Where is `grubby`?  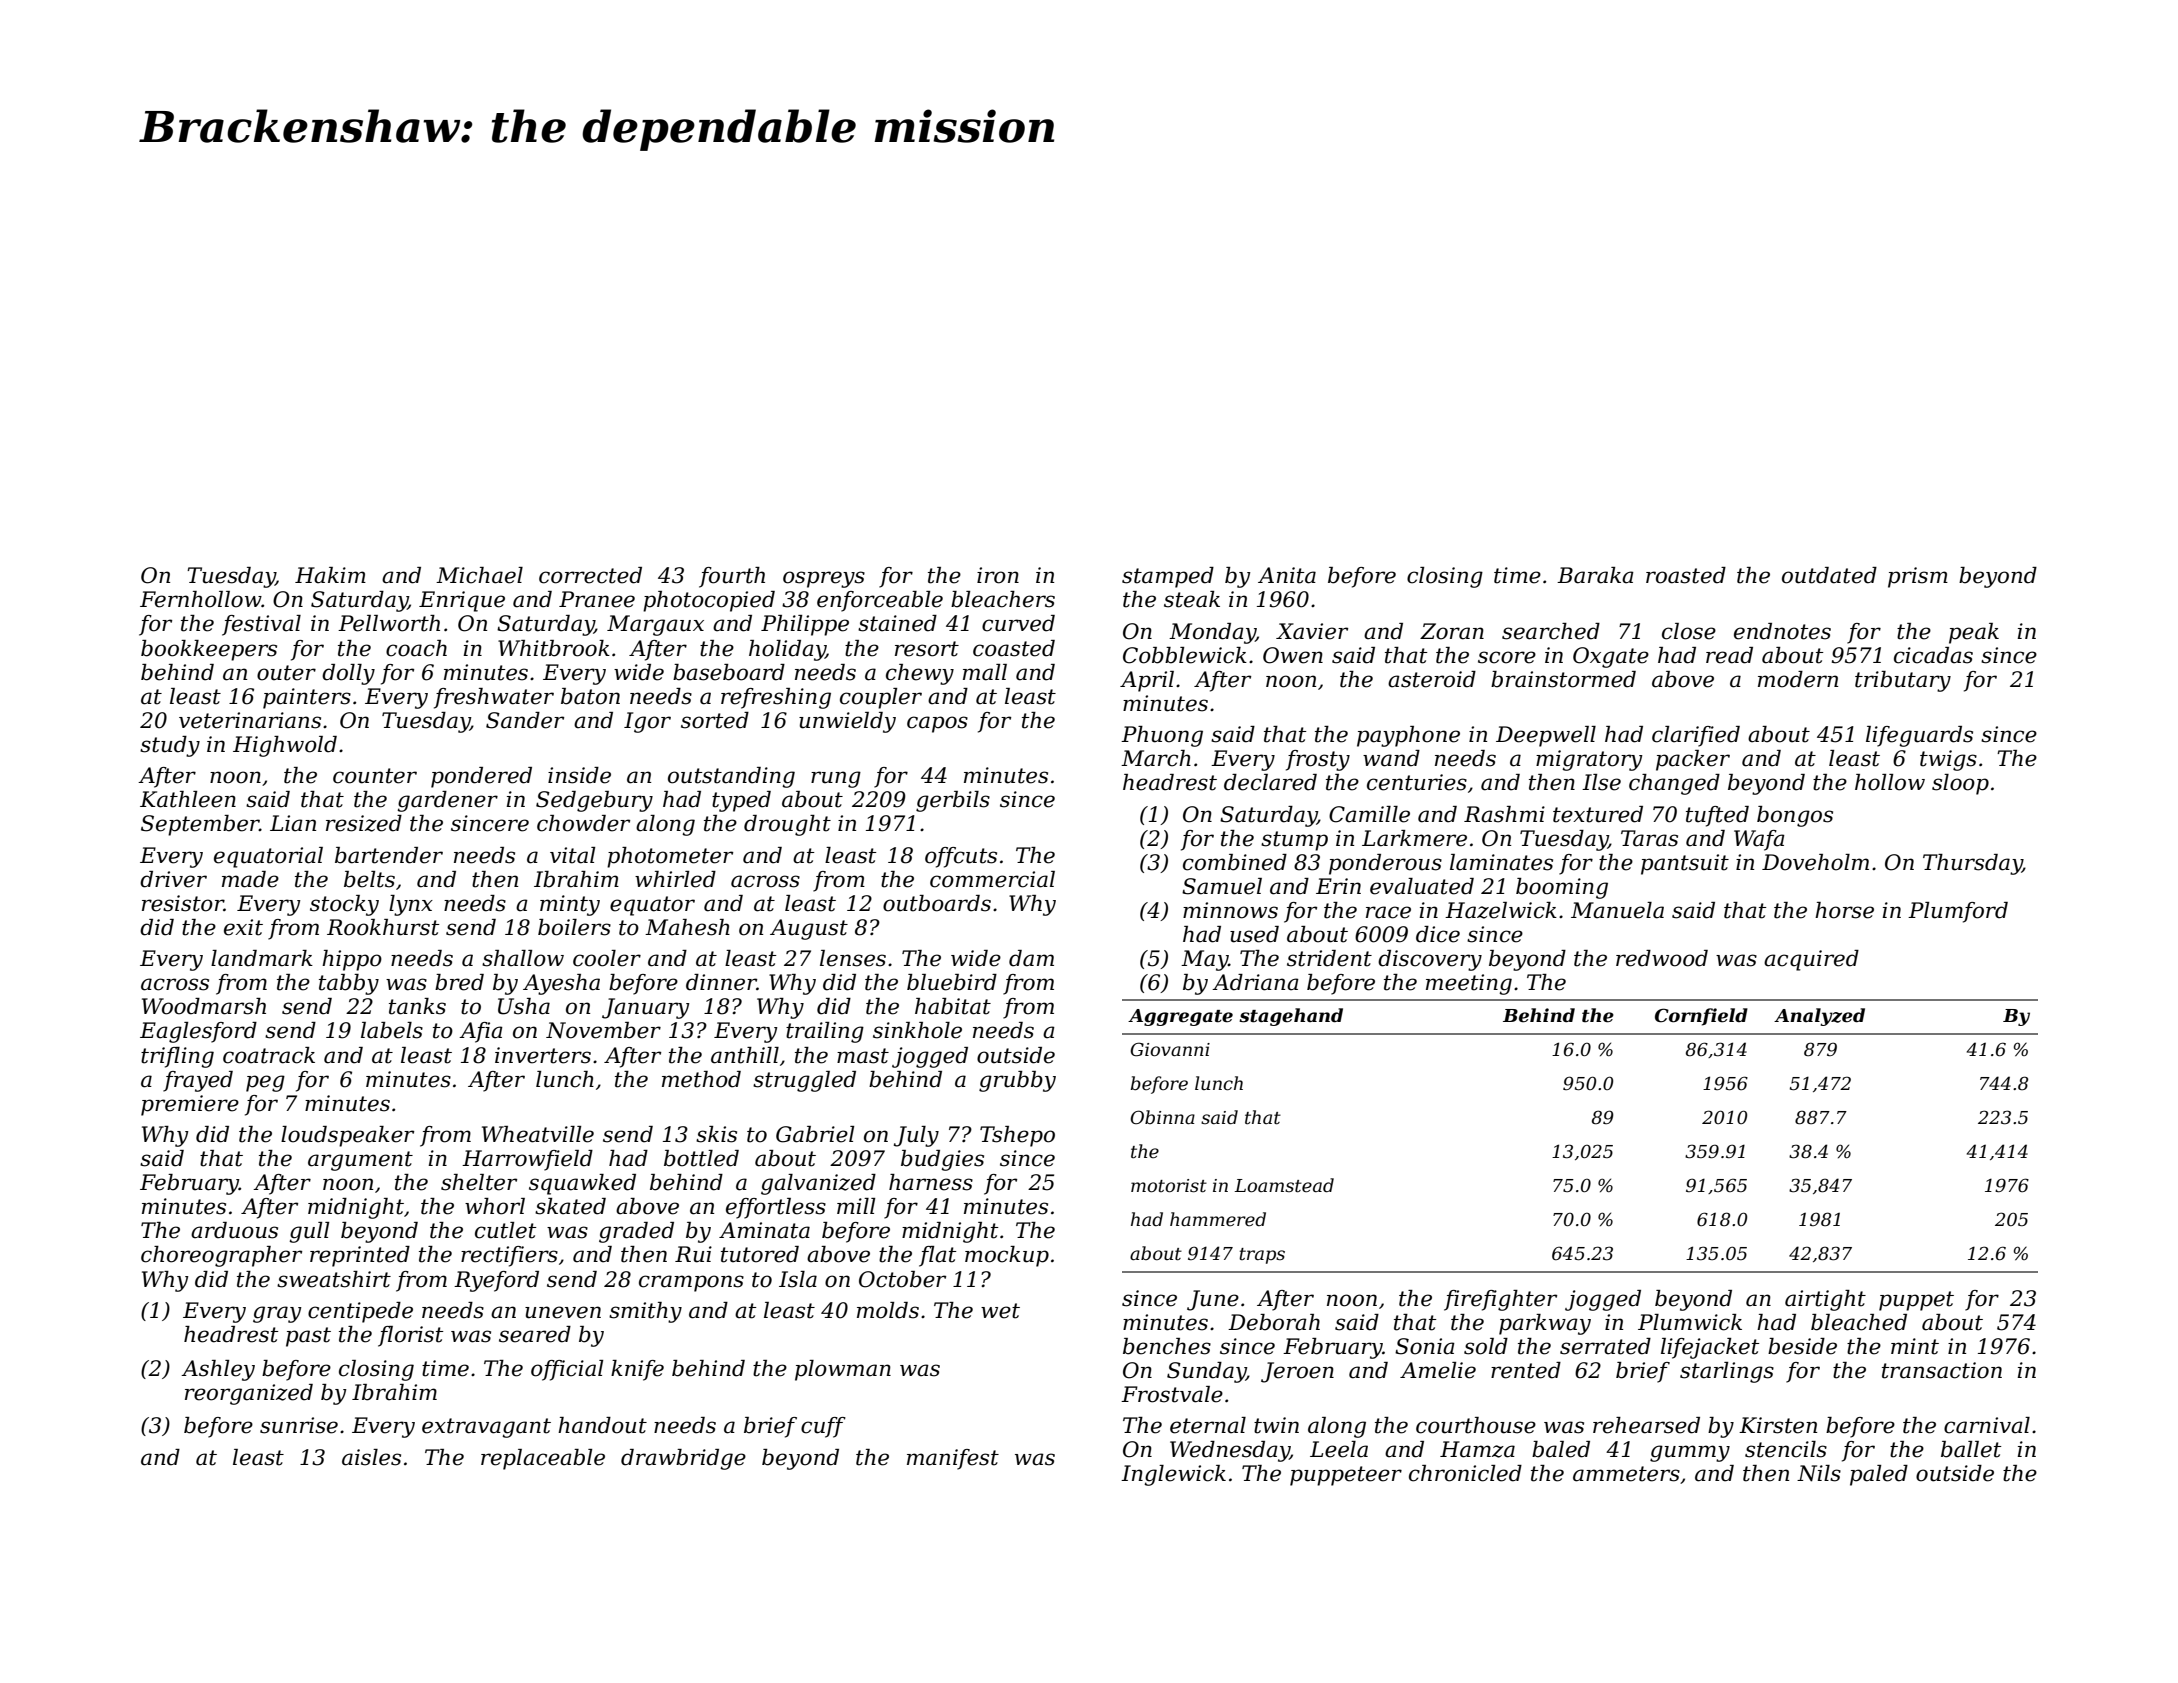
grubby is located at coordinates (1017, 1081).
